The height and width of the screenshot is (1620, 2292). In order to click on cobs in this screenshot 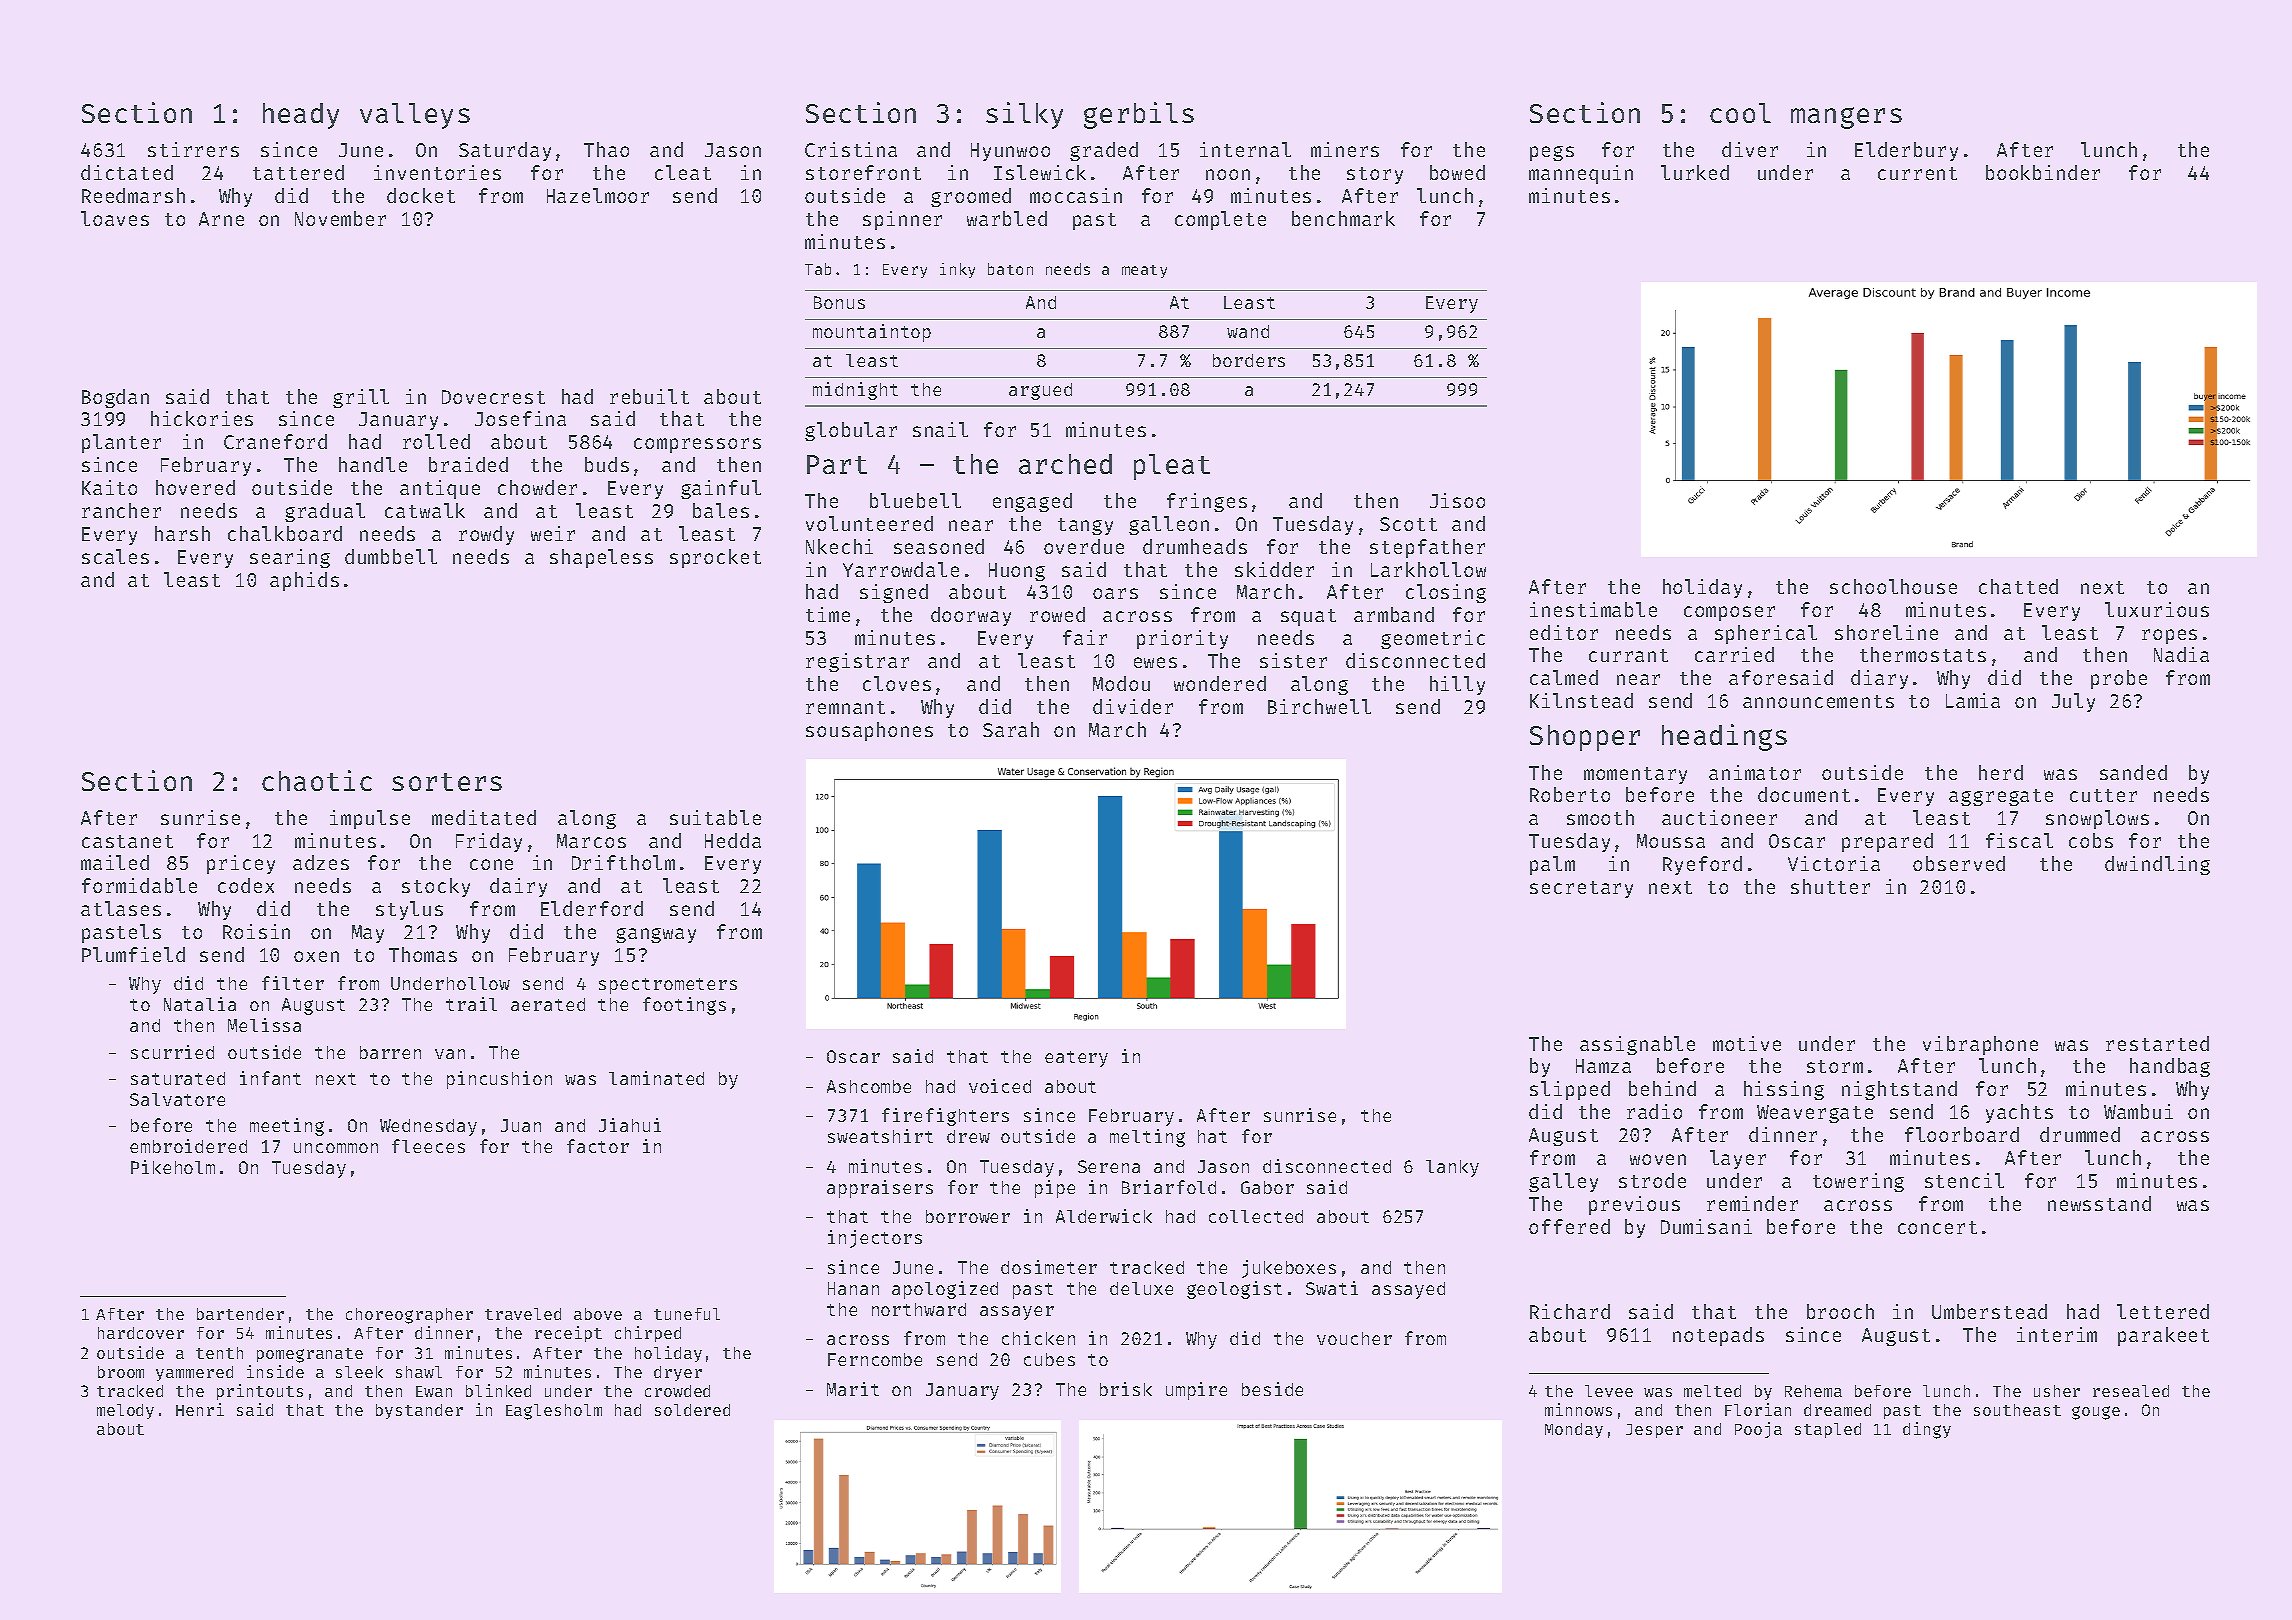, I will do `click(2091, 840)`.
